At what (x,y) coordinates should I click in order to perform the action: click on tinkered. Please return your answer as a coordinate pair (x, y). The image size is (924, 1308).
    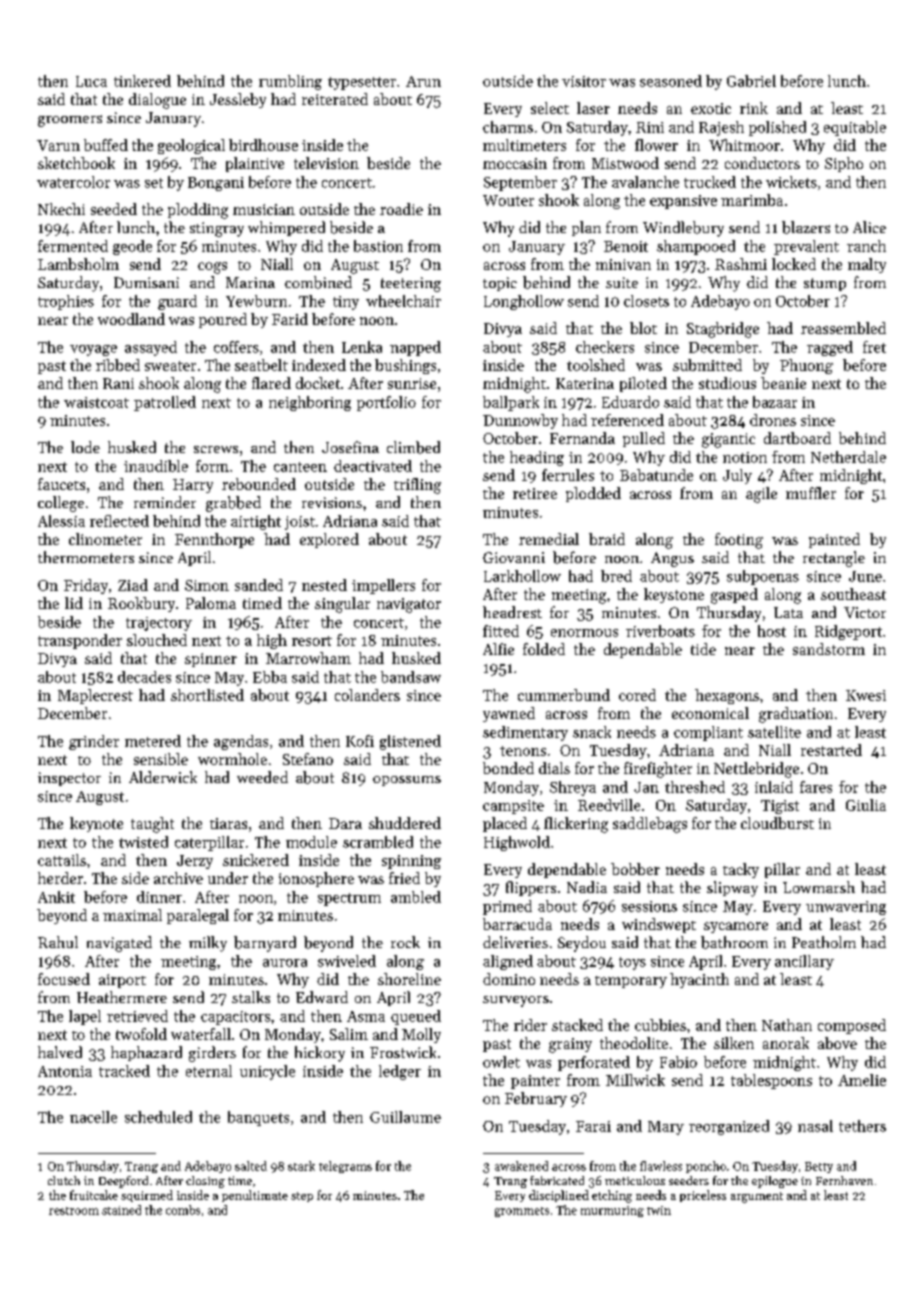
    Looking at the image, I should click on (142, 81).
